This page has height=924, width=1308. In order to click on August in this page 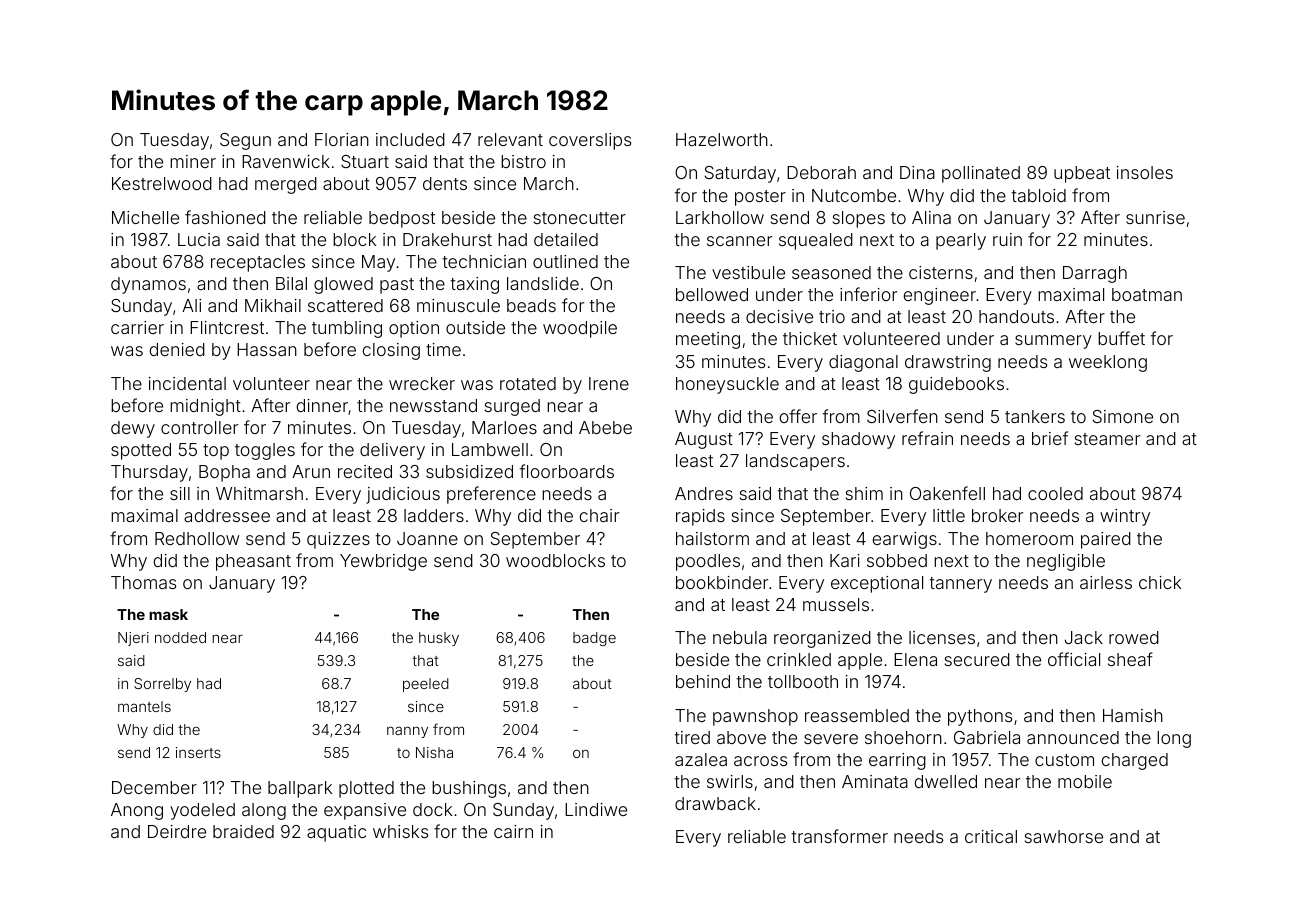, I will do `click(704, 440)`.
